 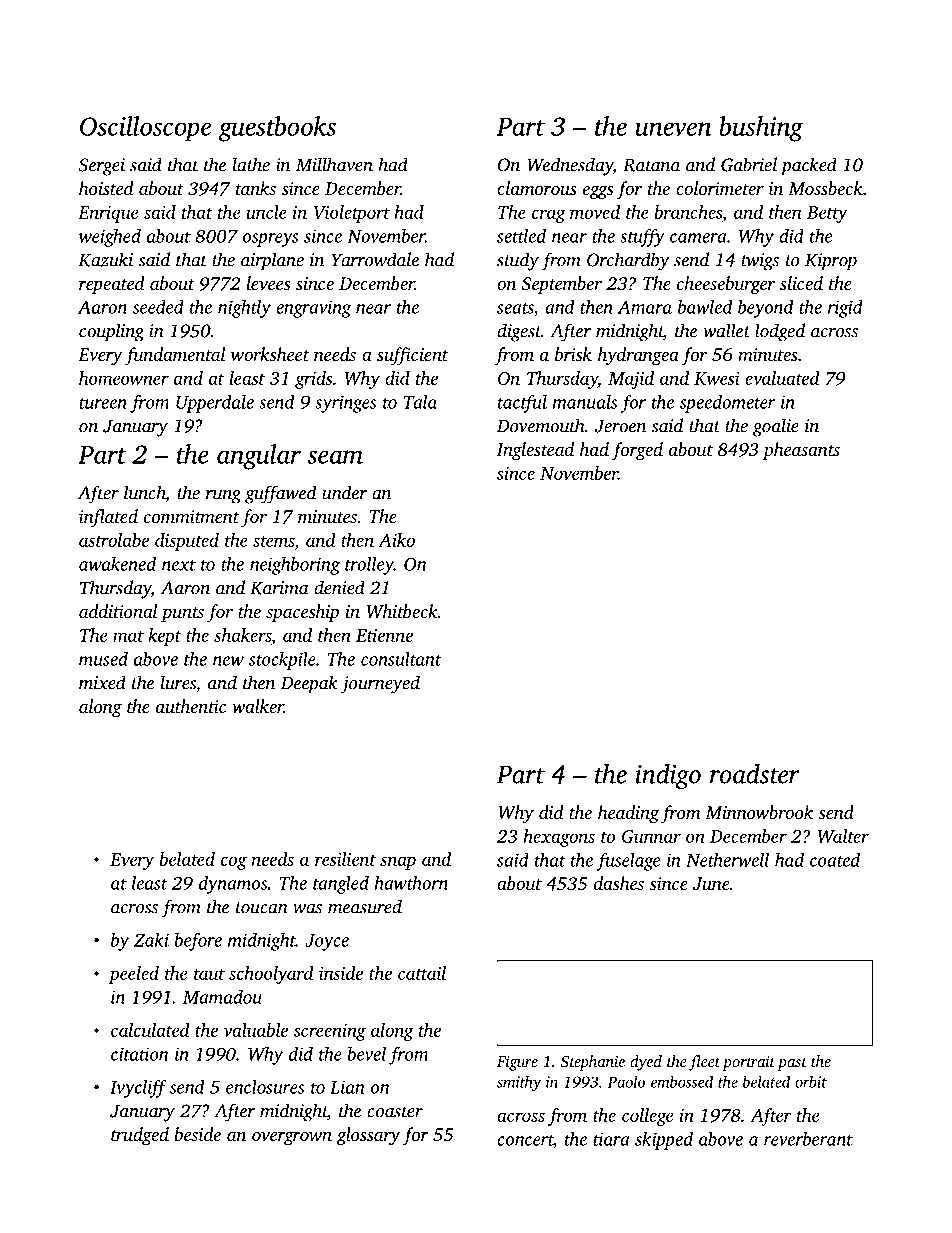 I want to click on clamorous, so click(x=537, y=188).
